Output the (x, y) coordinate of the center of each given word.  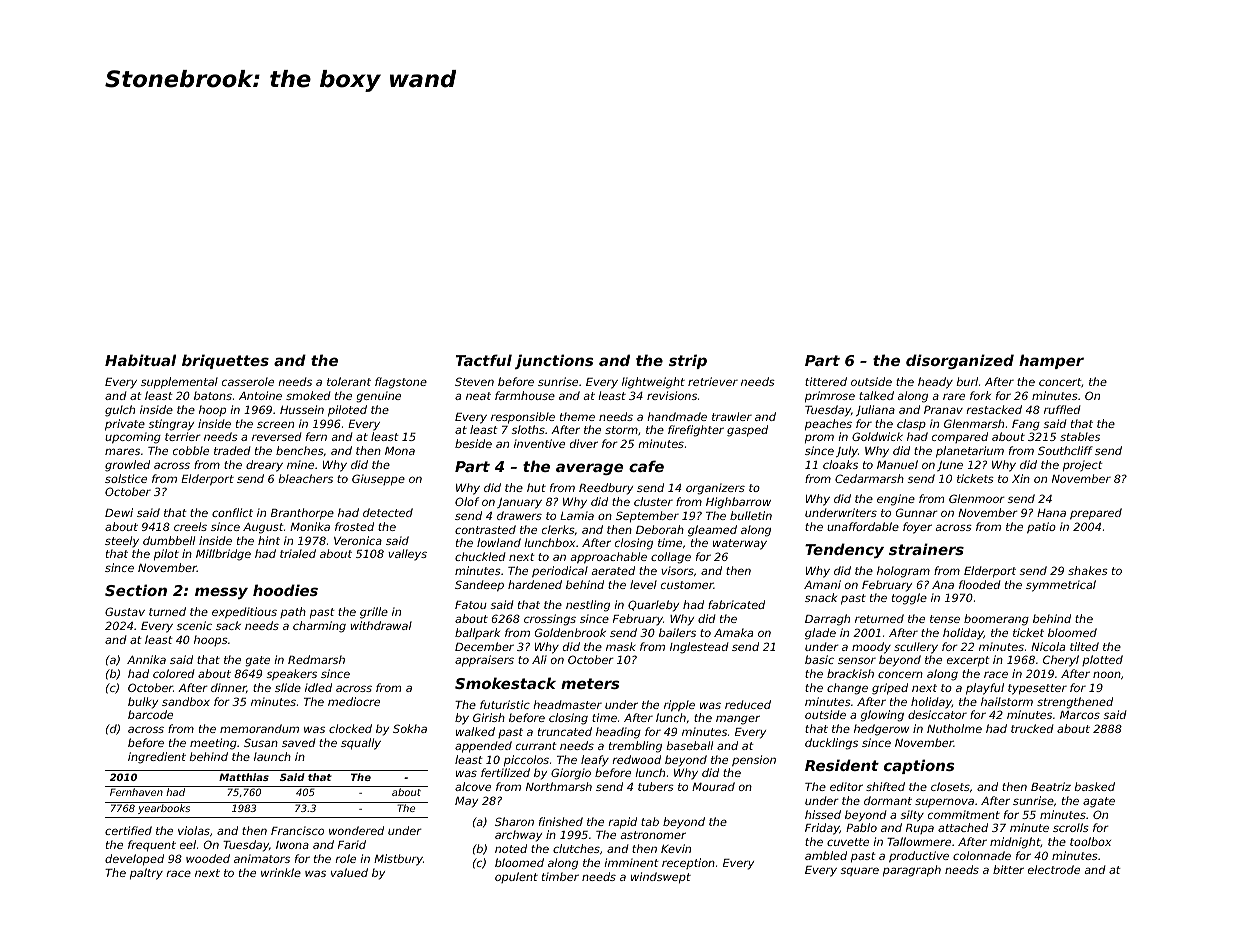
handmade (677, 416)
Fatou (471, 605)
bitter (1008, 869)
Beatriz (1051, 786)
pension (754, 761)
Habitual (140, 360)
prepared (1096, 514)
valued (349, 872)
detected (388, 512)
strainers (926, 549)
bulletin (751, 515)
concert (1060, 382)
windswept (661, 878)
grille (374, 613)
